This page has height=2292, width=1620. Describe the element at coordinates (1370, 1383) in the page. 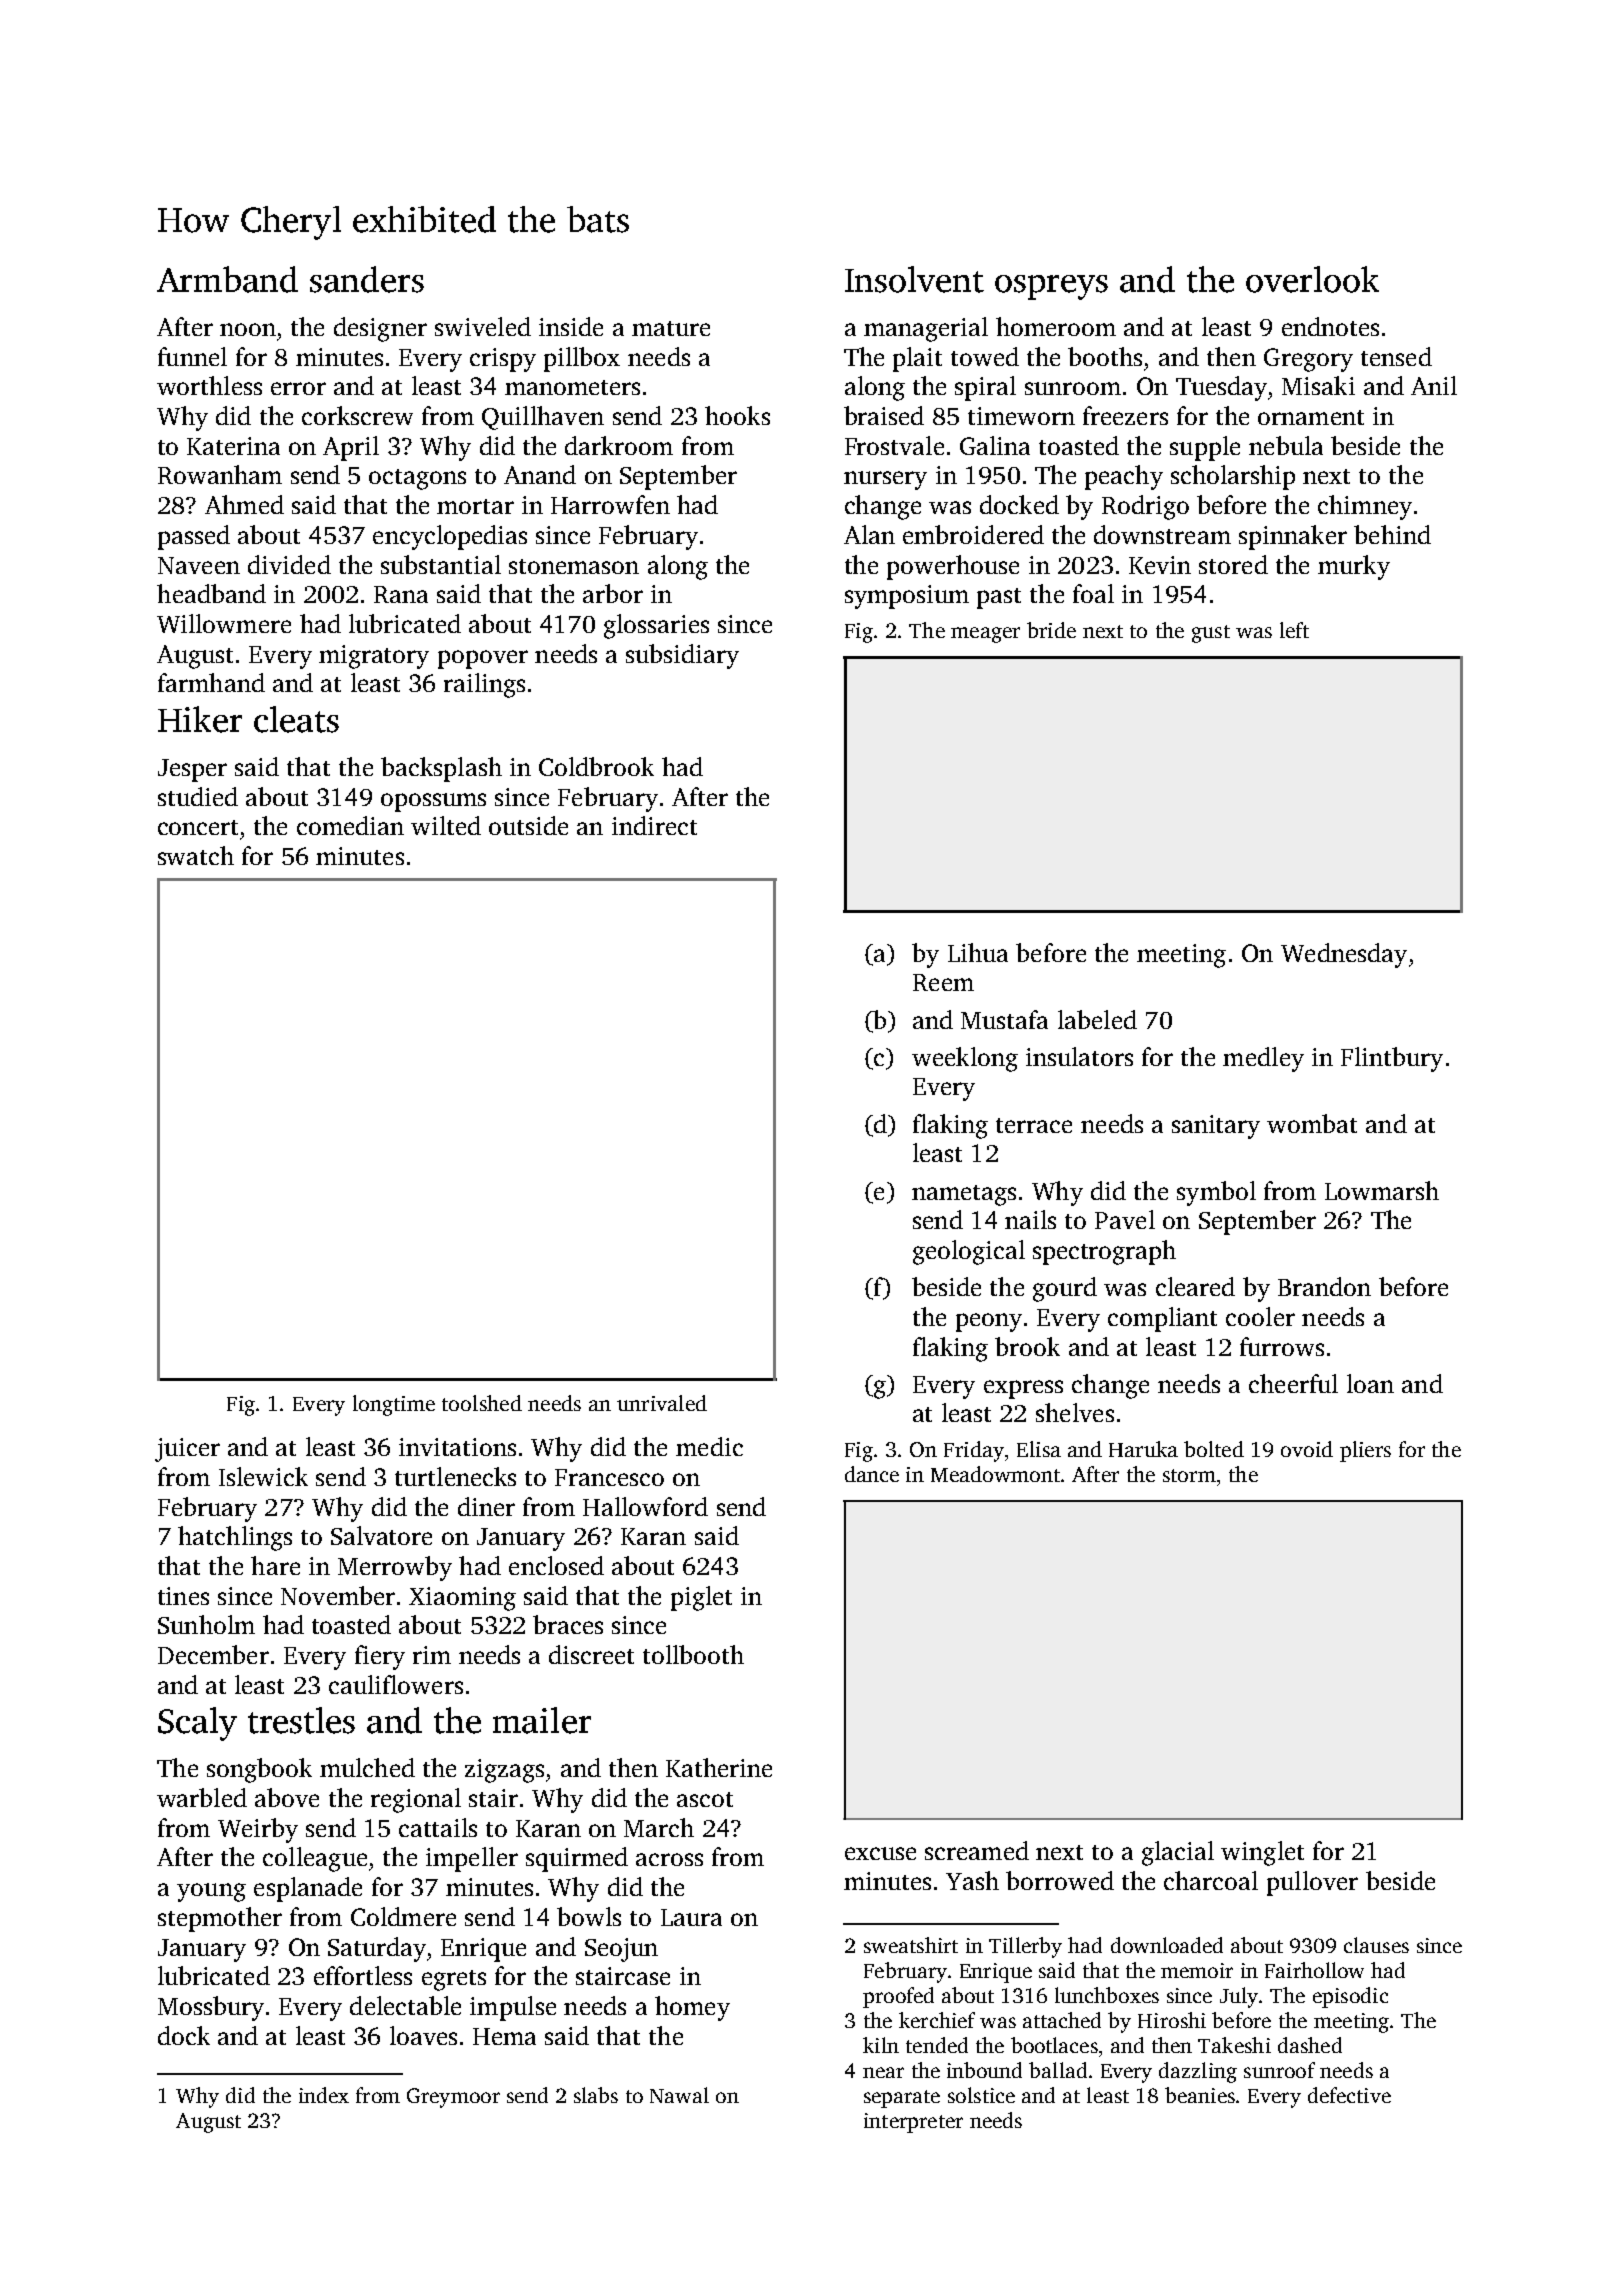

I see `loan` at that location.
